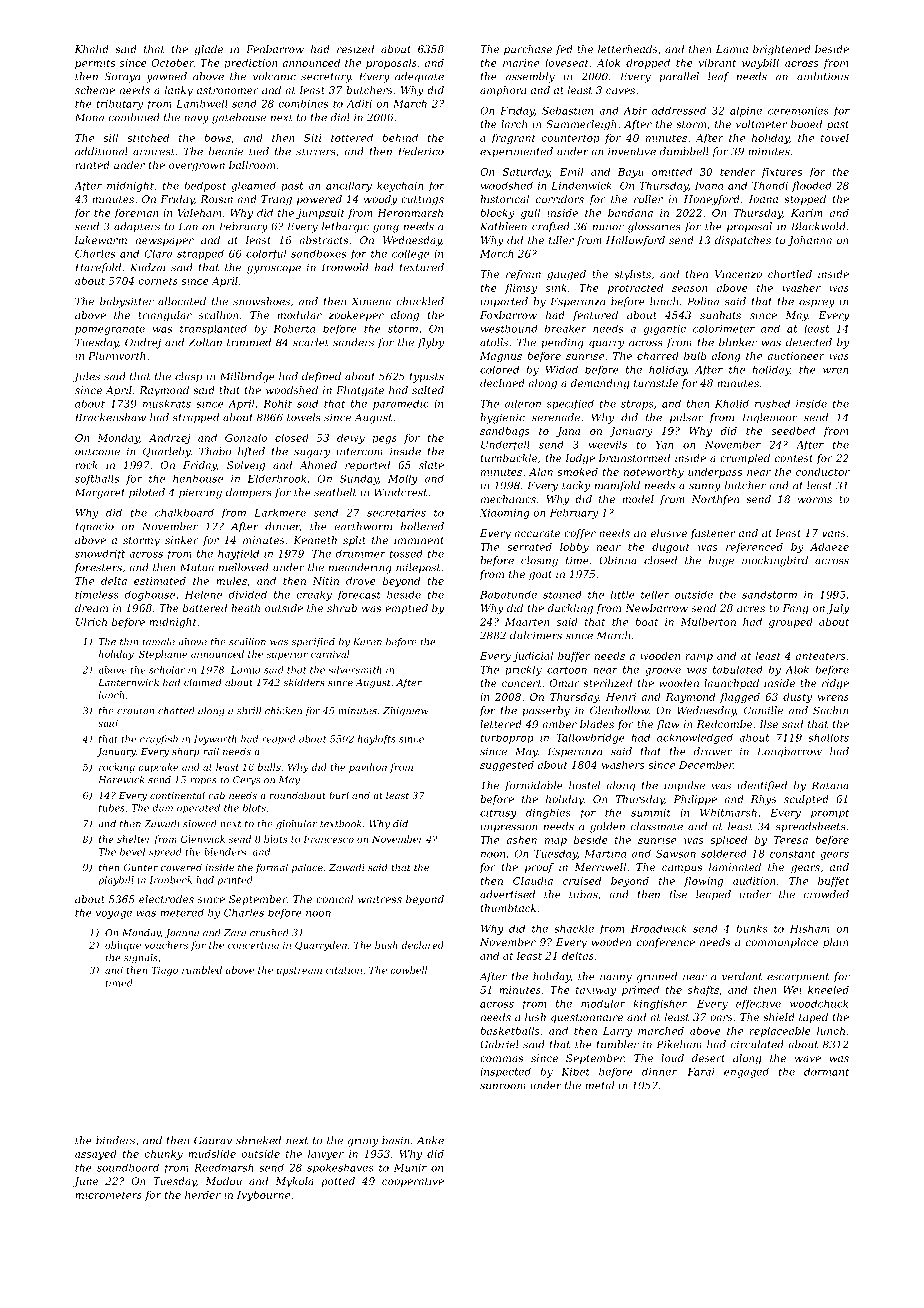 This image has height=1308, width=924. What do you see at coordinates (110, 417) in the image?
I see `Brackenshaw` at bounding box center [110, 417].
